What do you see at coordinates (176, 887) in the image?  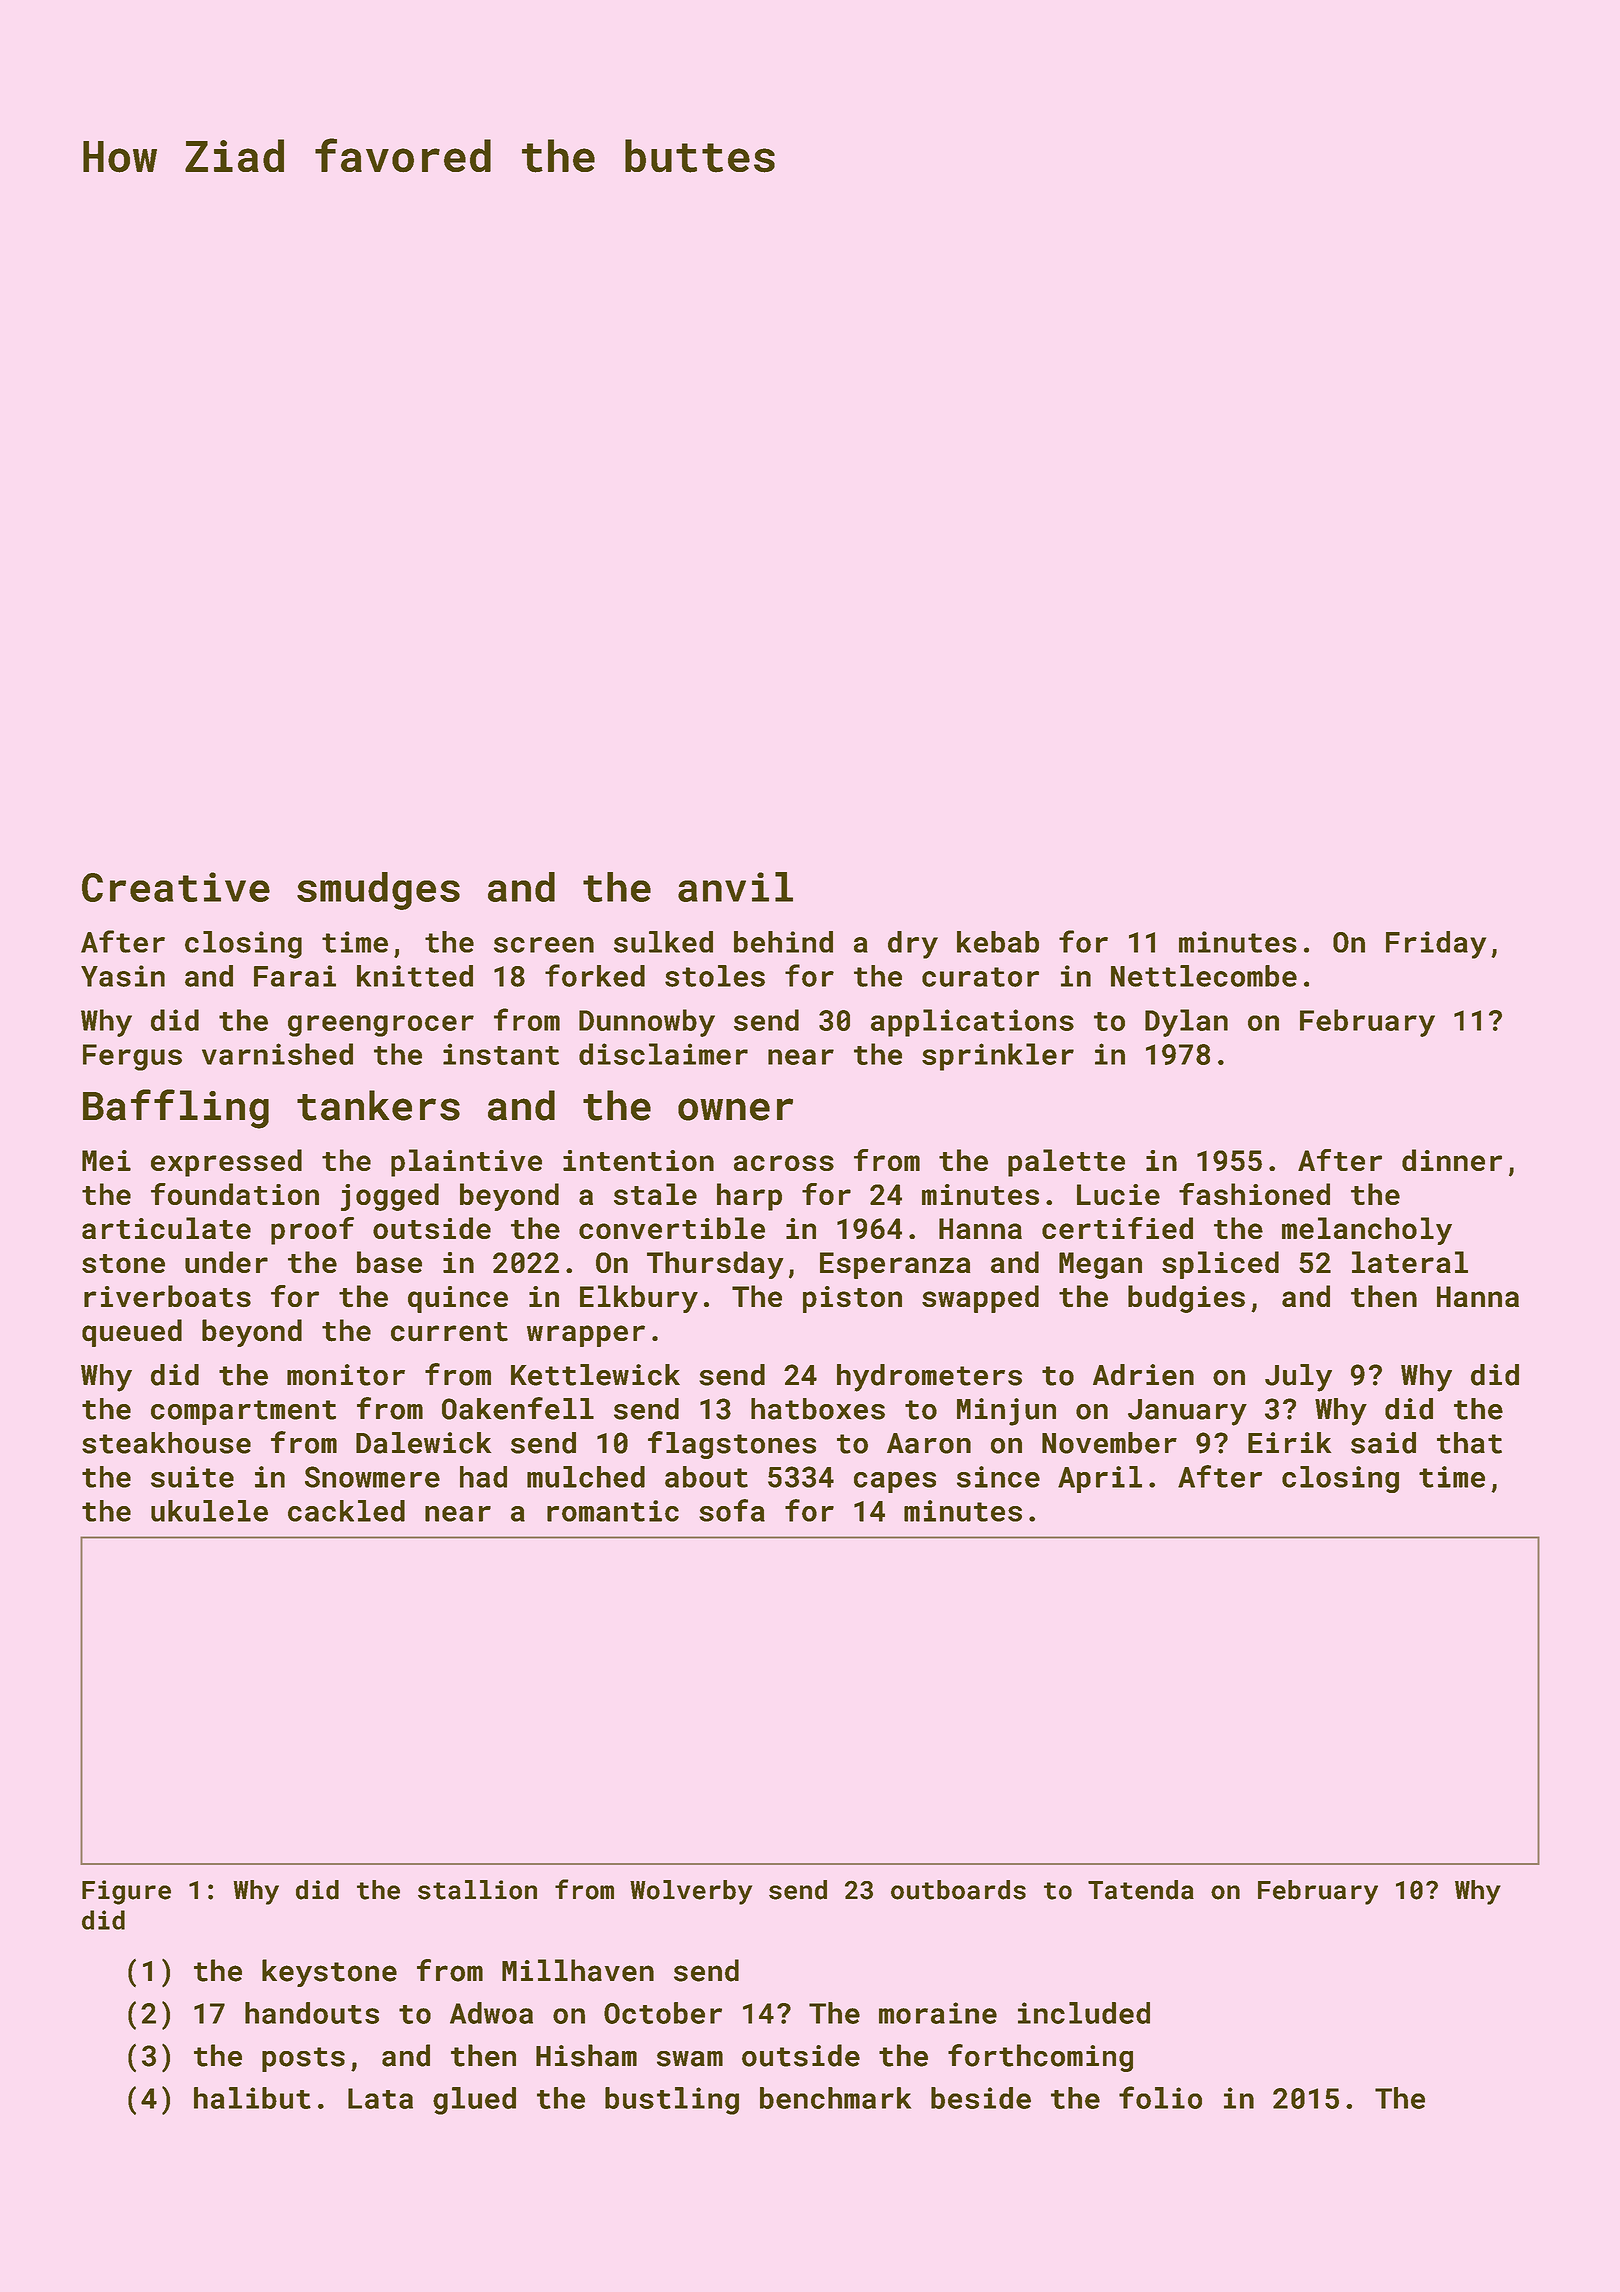 I see `Creative` at bounding box center [176, 887].
